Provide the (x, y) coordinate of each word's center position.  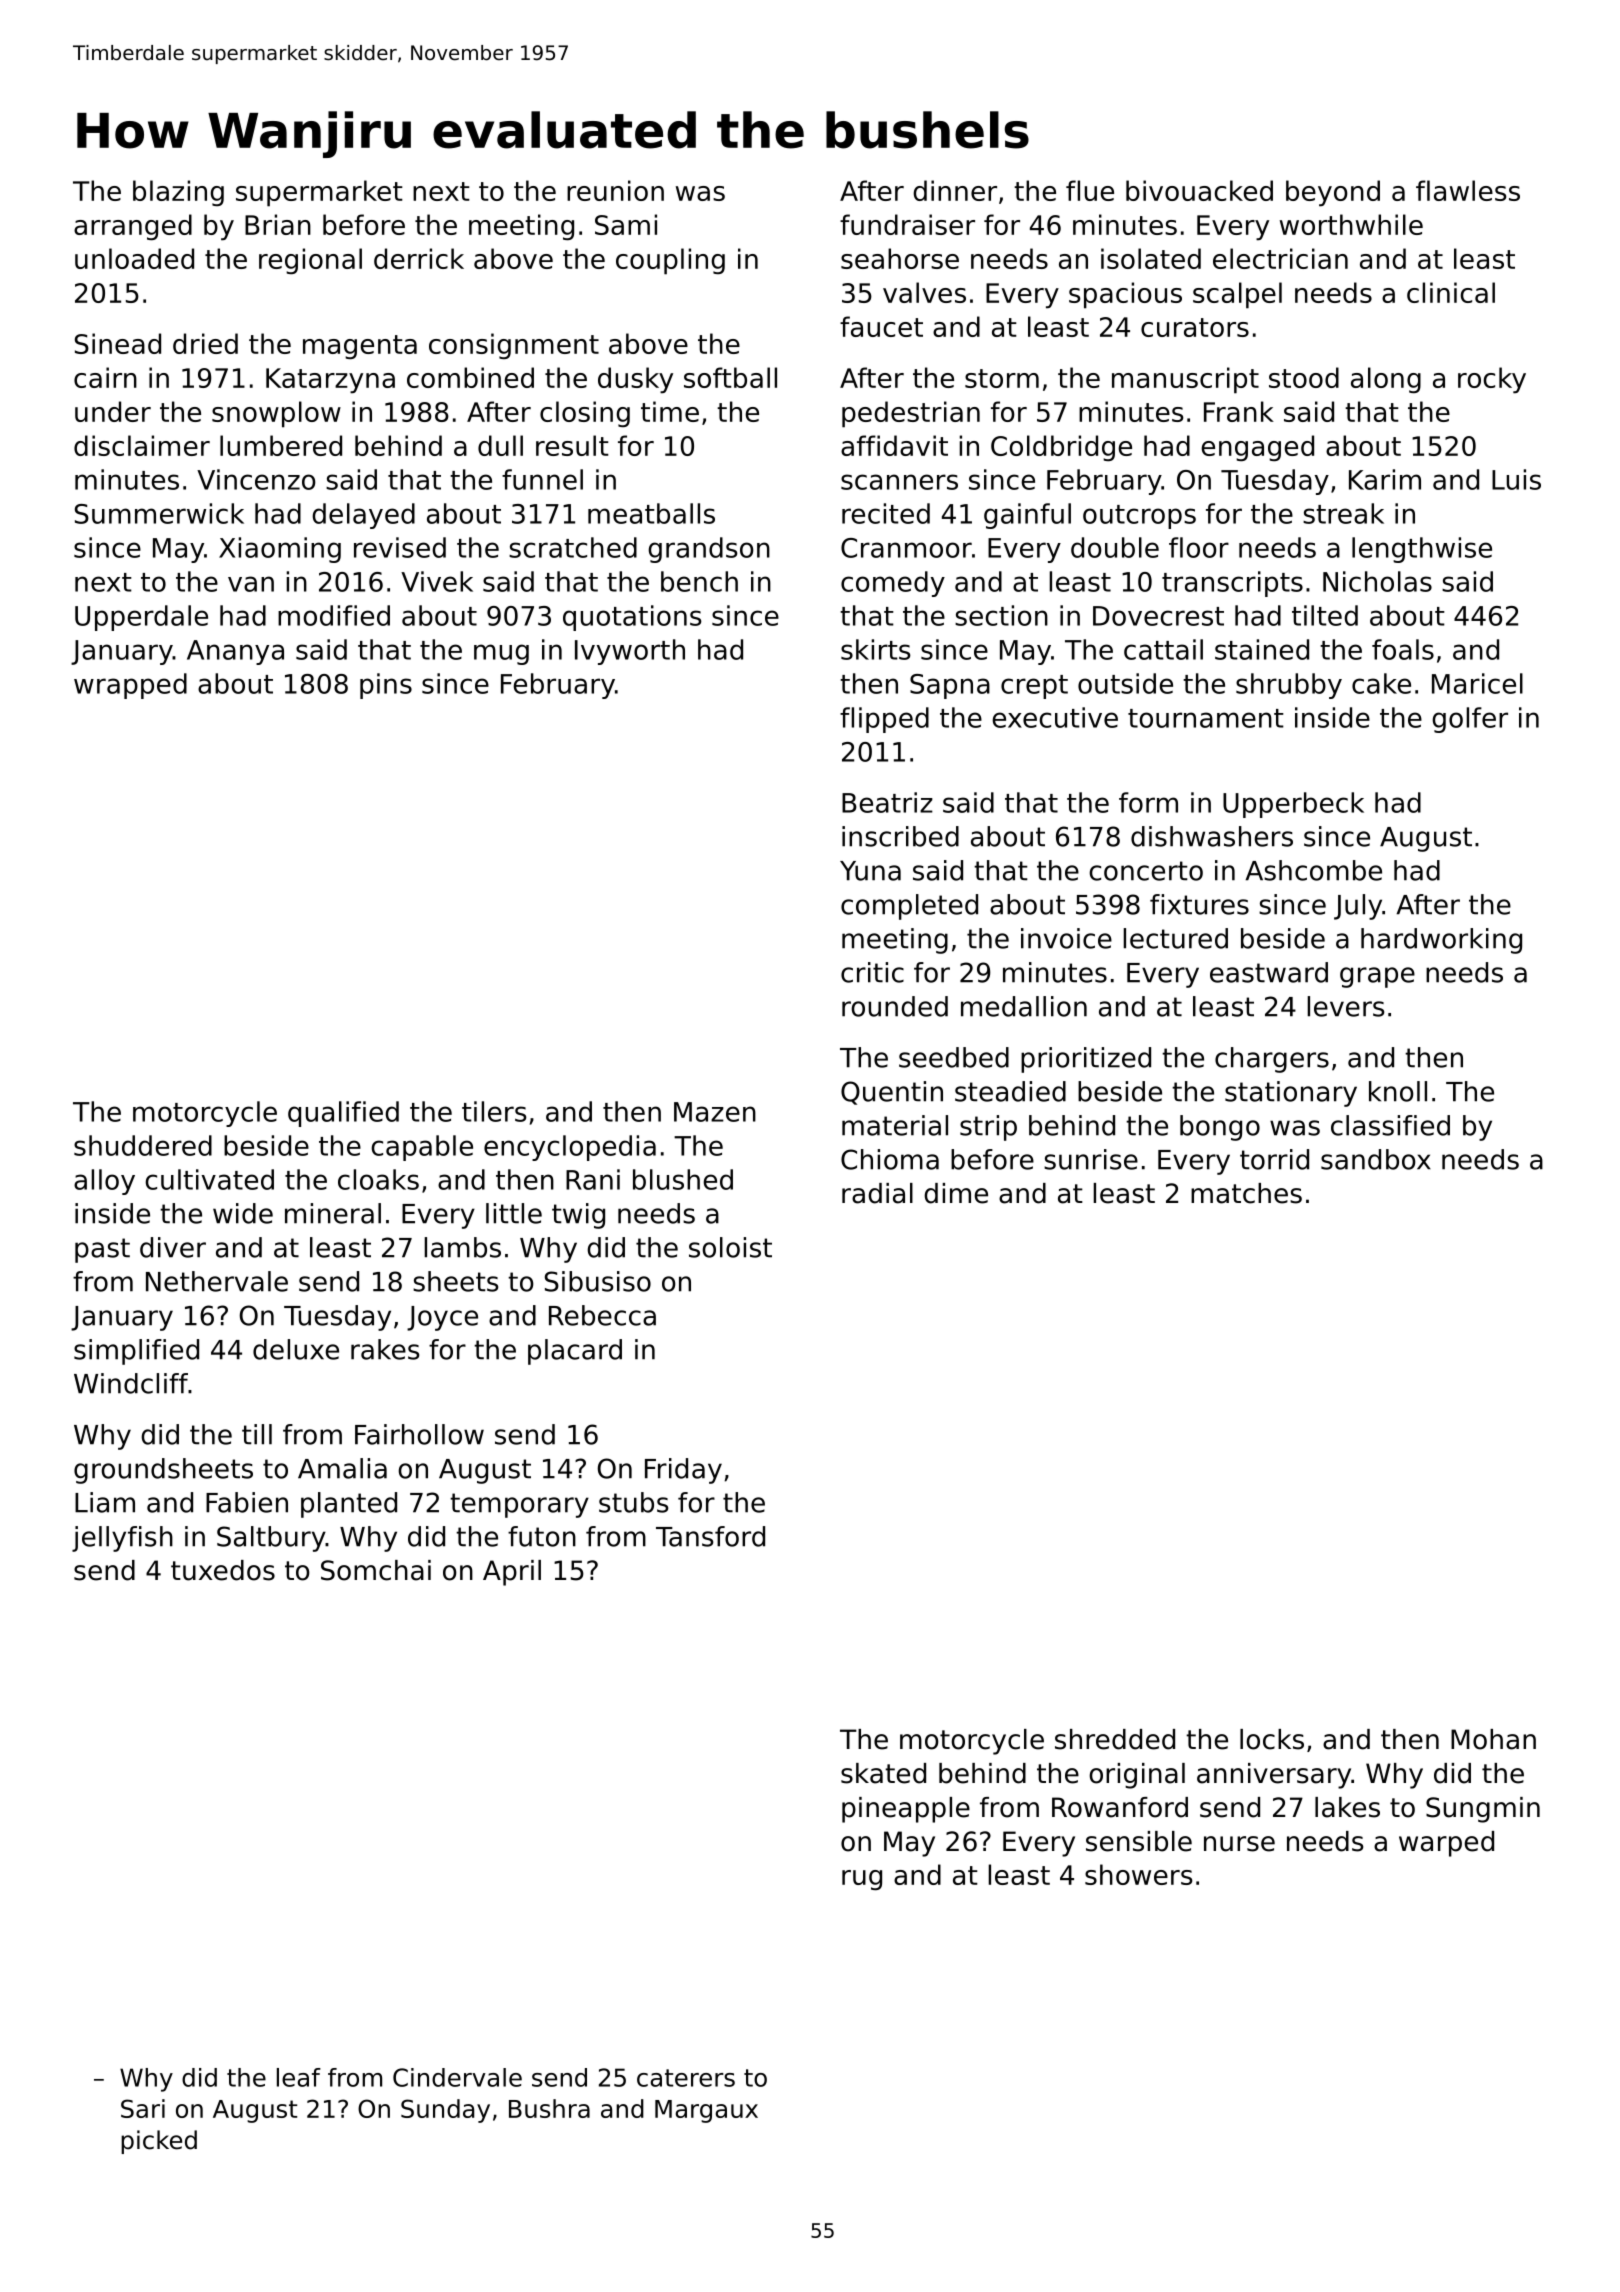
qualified (343, 1114)
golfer (1470, 720)
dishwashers (1212, 836)
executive (1055, 717)
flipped (884, 720)
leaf (299, 2077)
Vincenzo (256, 479)
